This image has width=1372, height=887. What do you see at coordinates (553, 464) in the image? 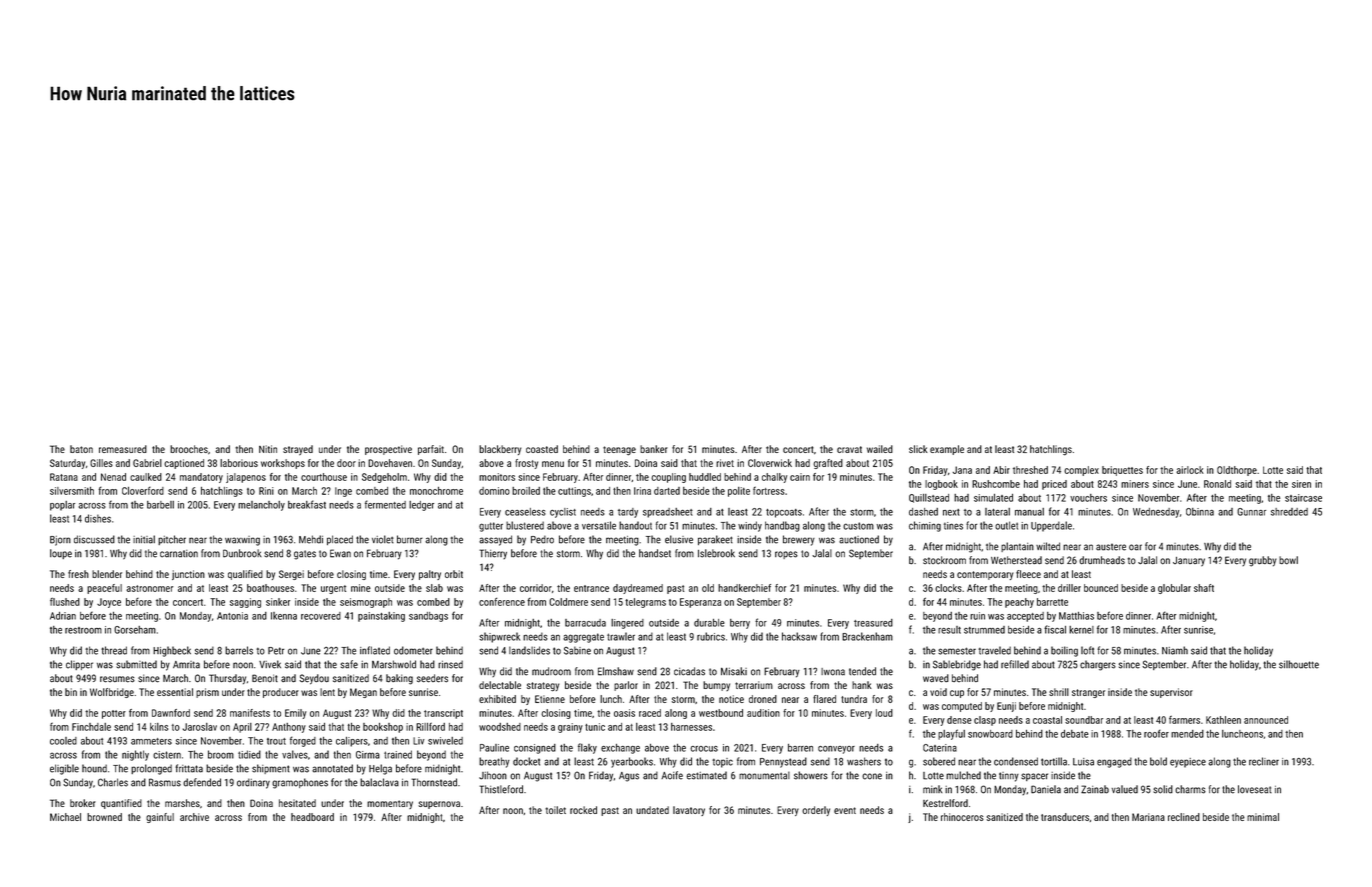
I see `menu` at bounding box center [553, 464].
